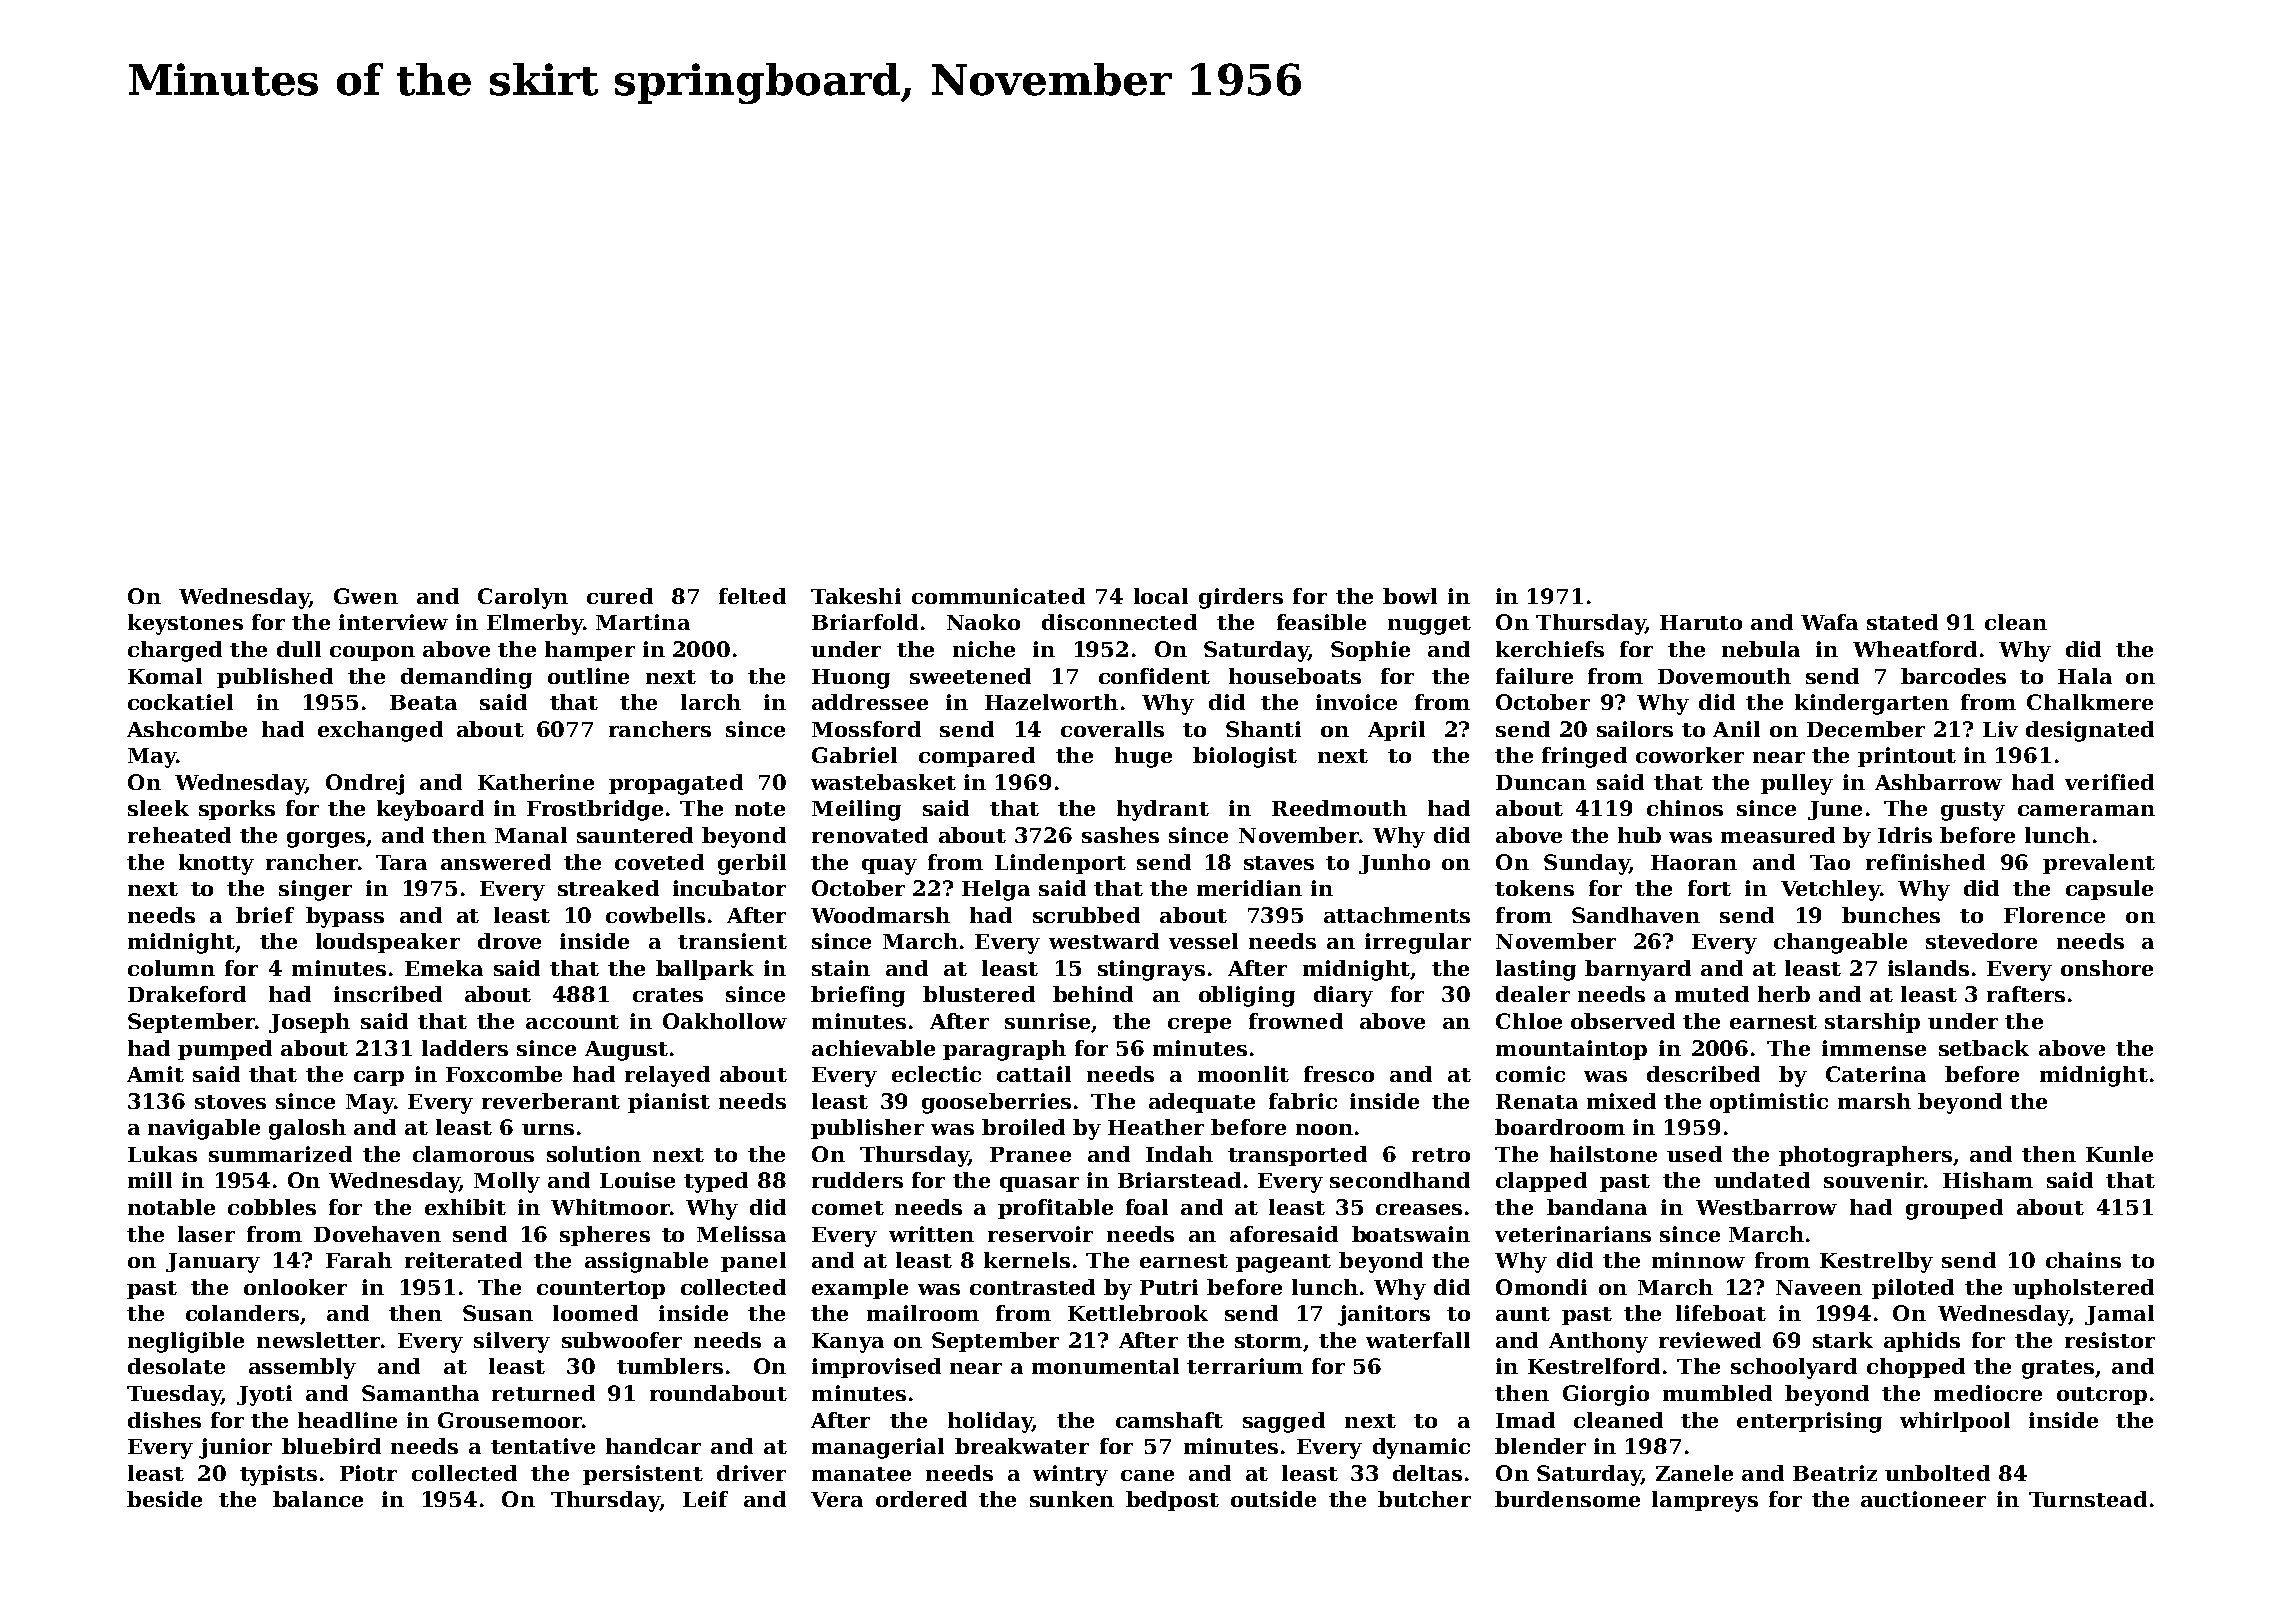 Image resolution: width=2282 pixels, height=1614 pixels. I want to click on beside, so click(164, 1499).
